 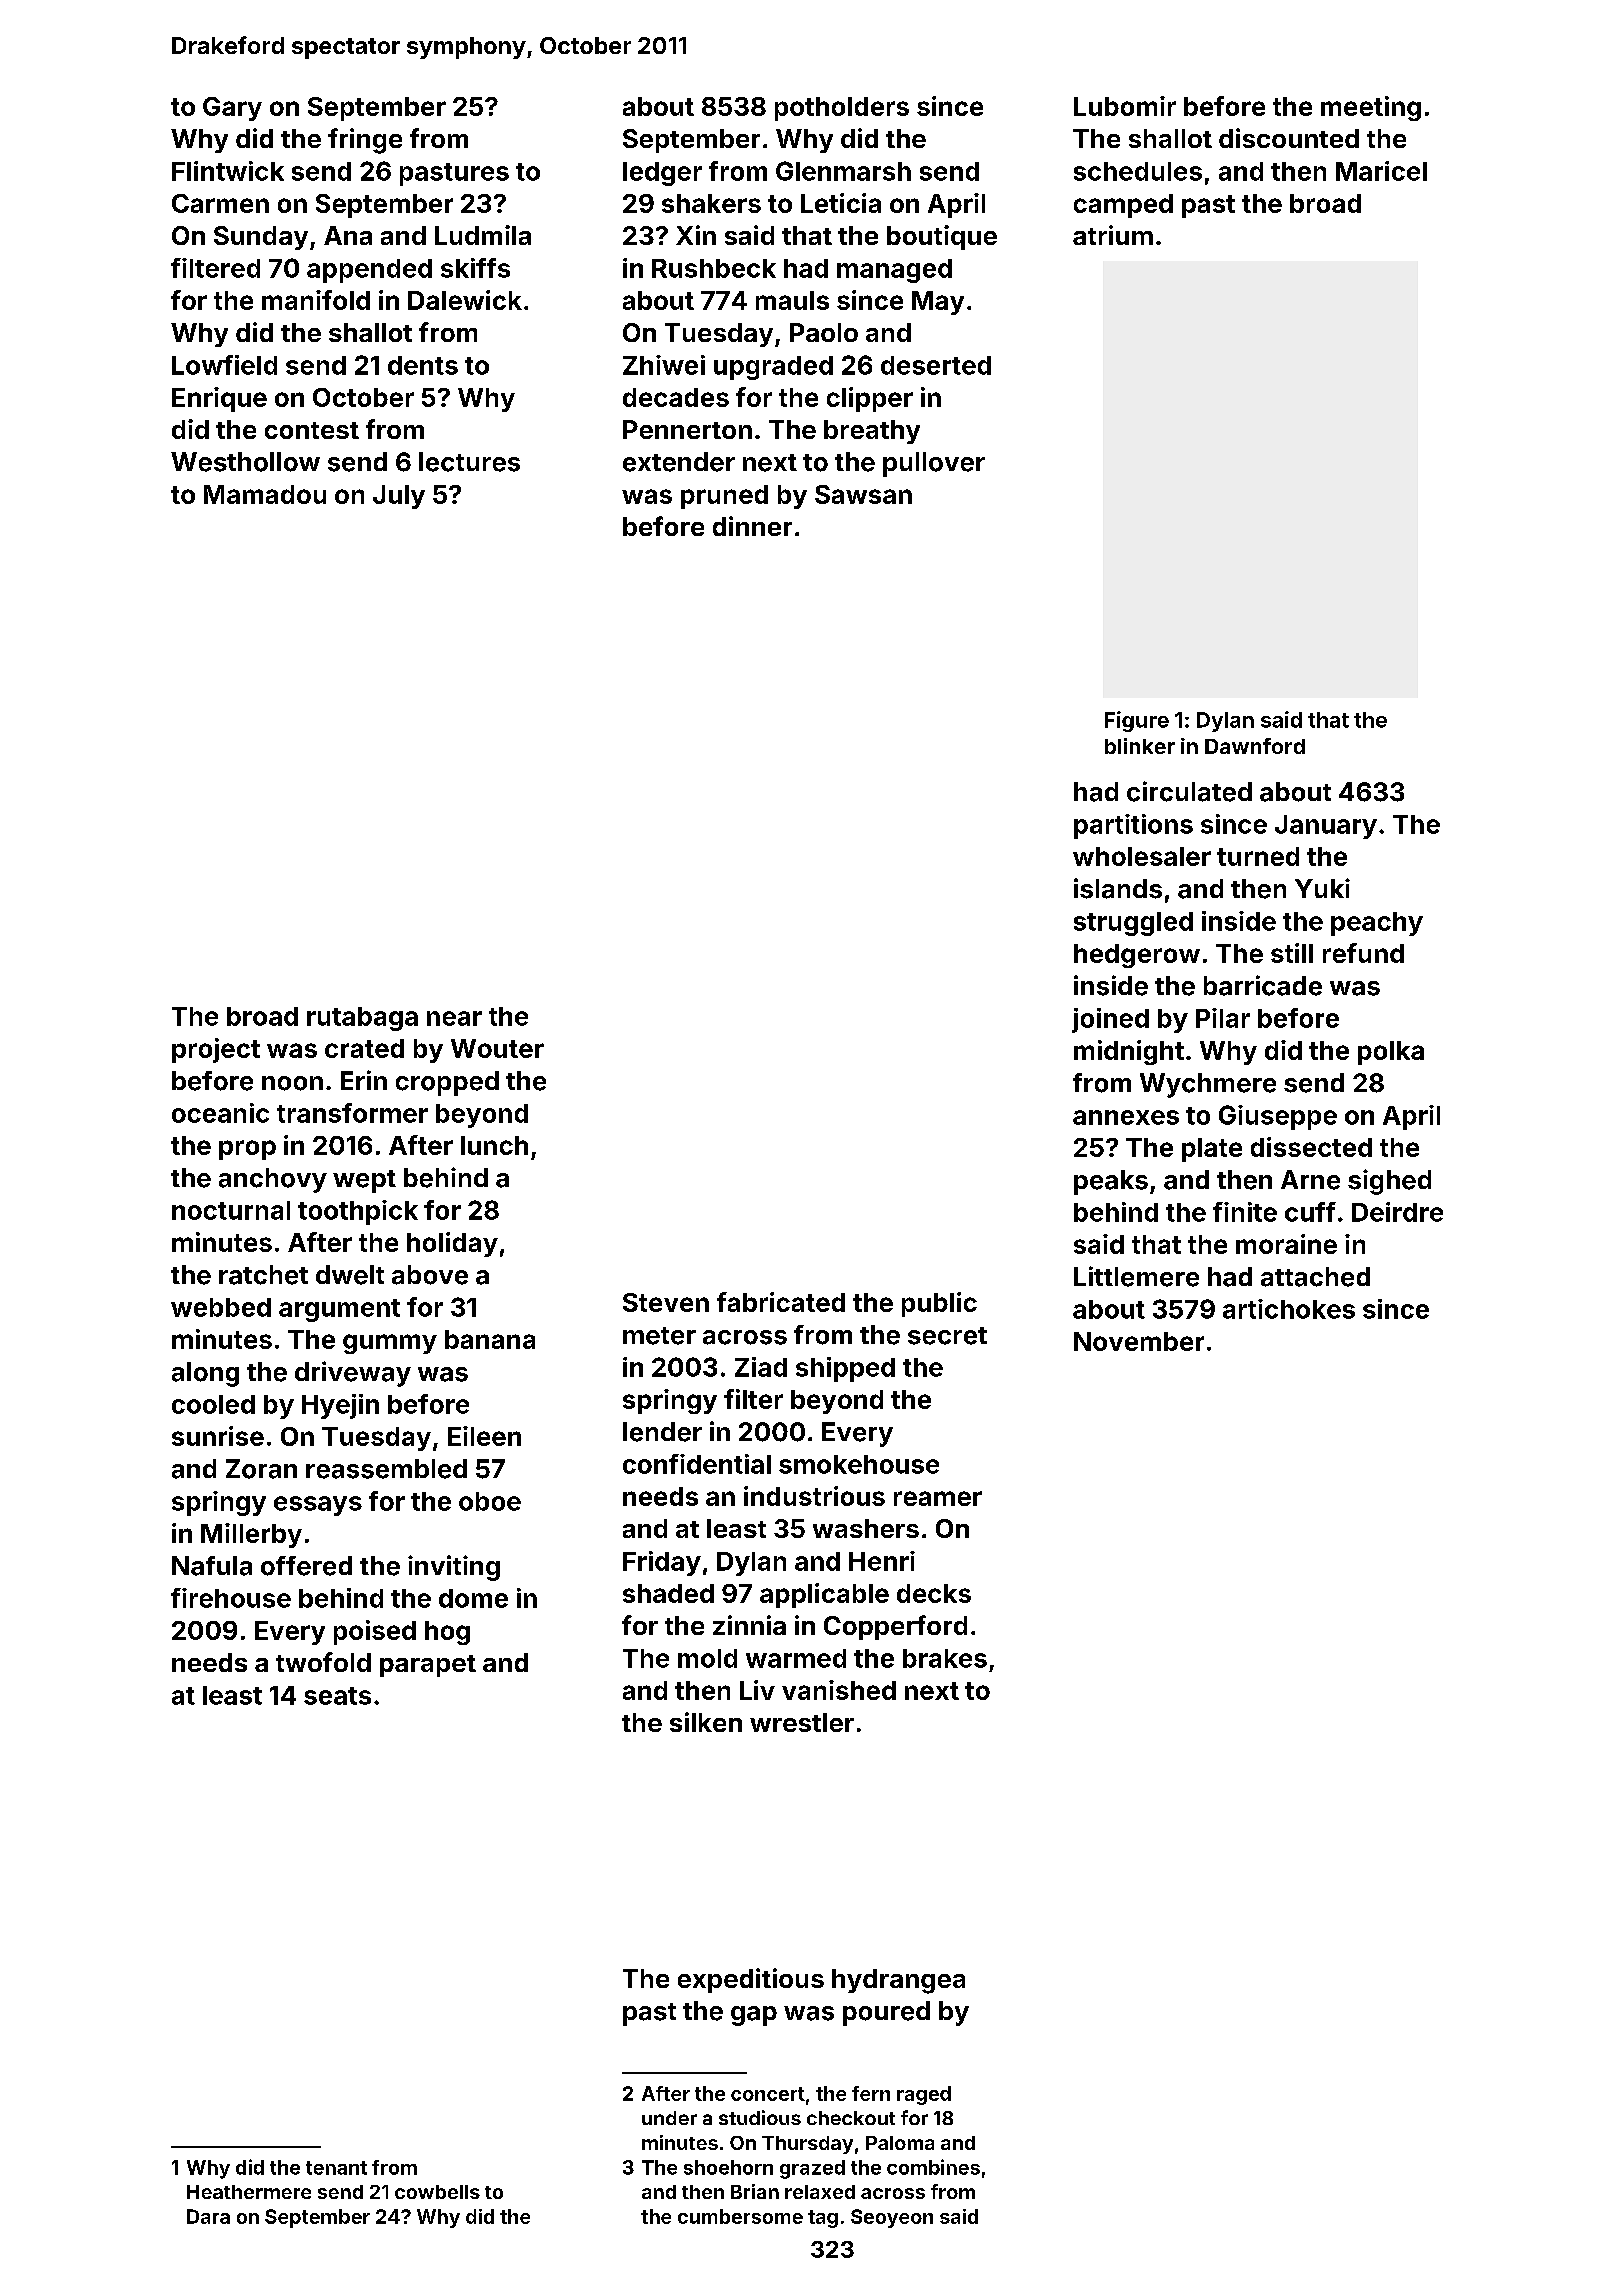 I want to click on decks, so click(x=934, y=1593).
